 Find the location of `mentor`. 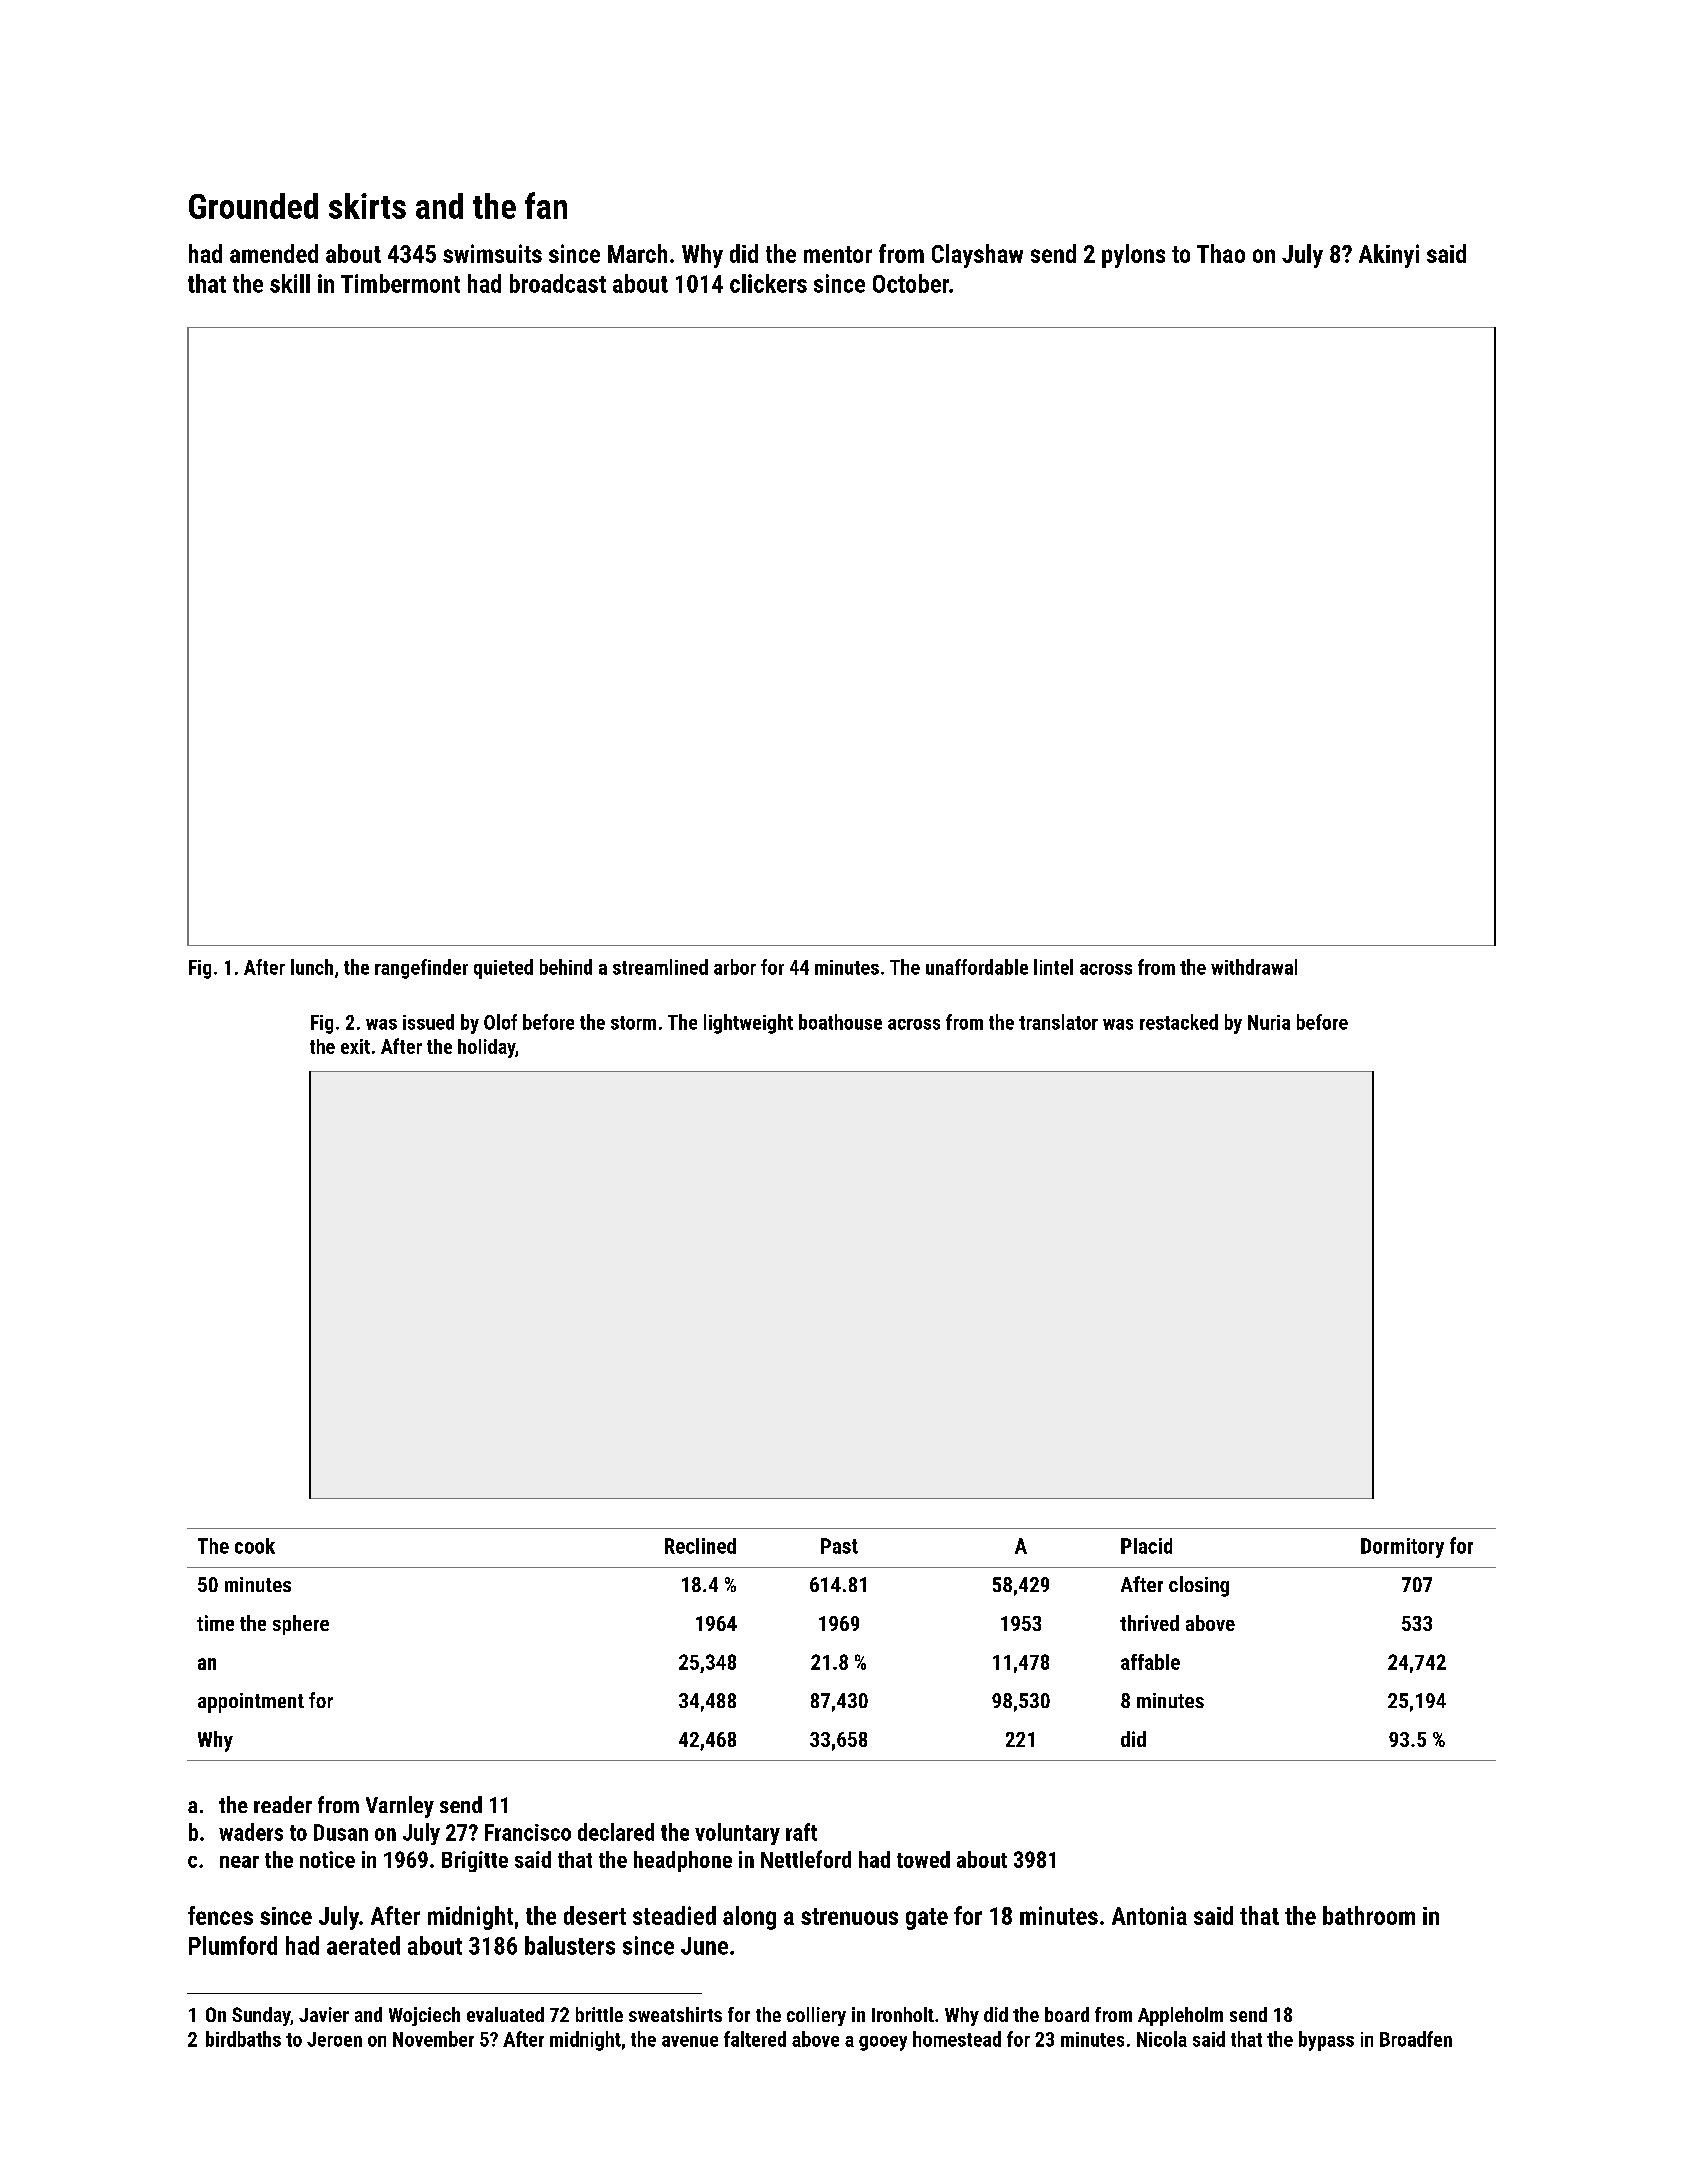

mentor is located at coordinates (838, 254).
